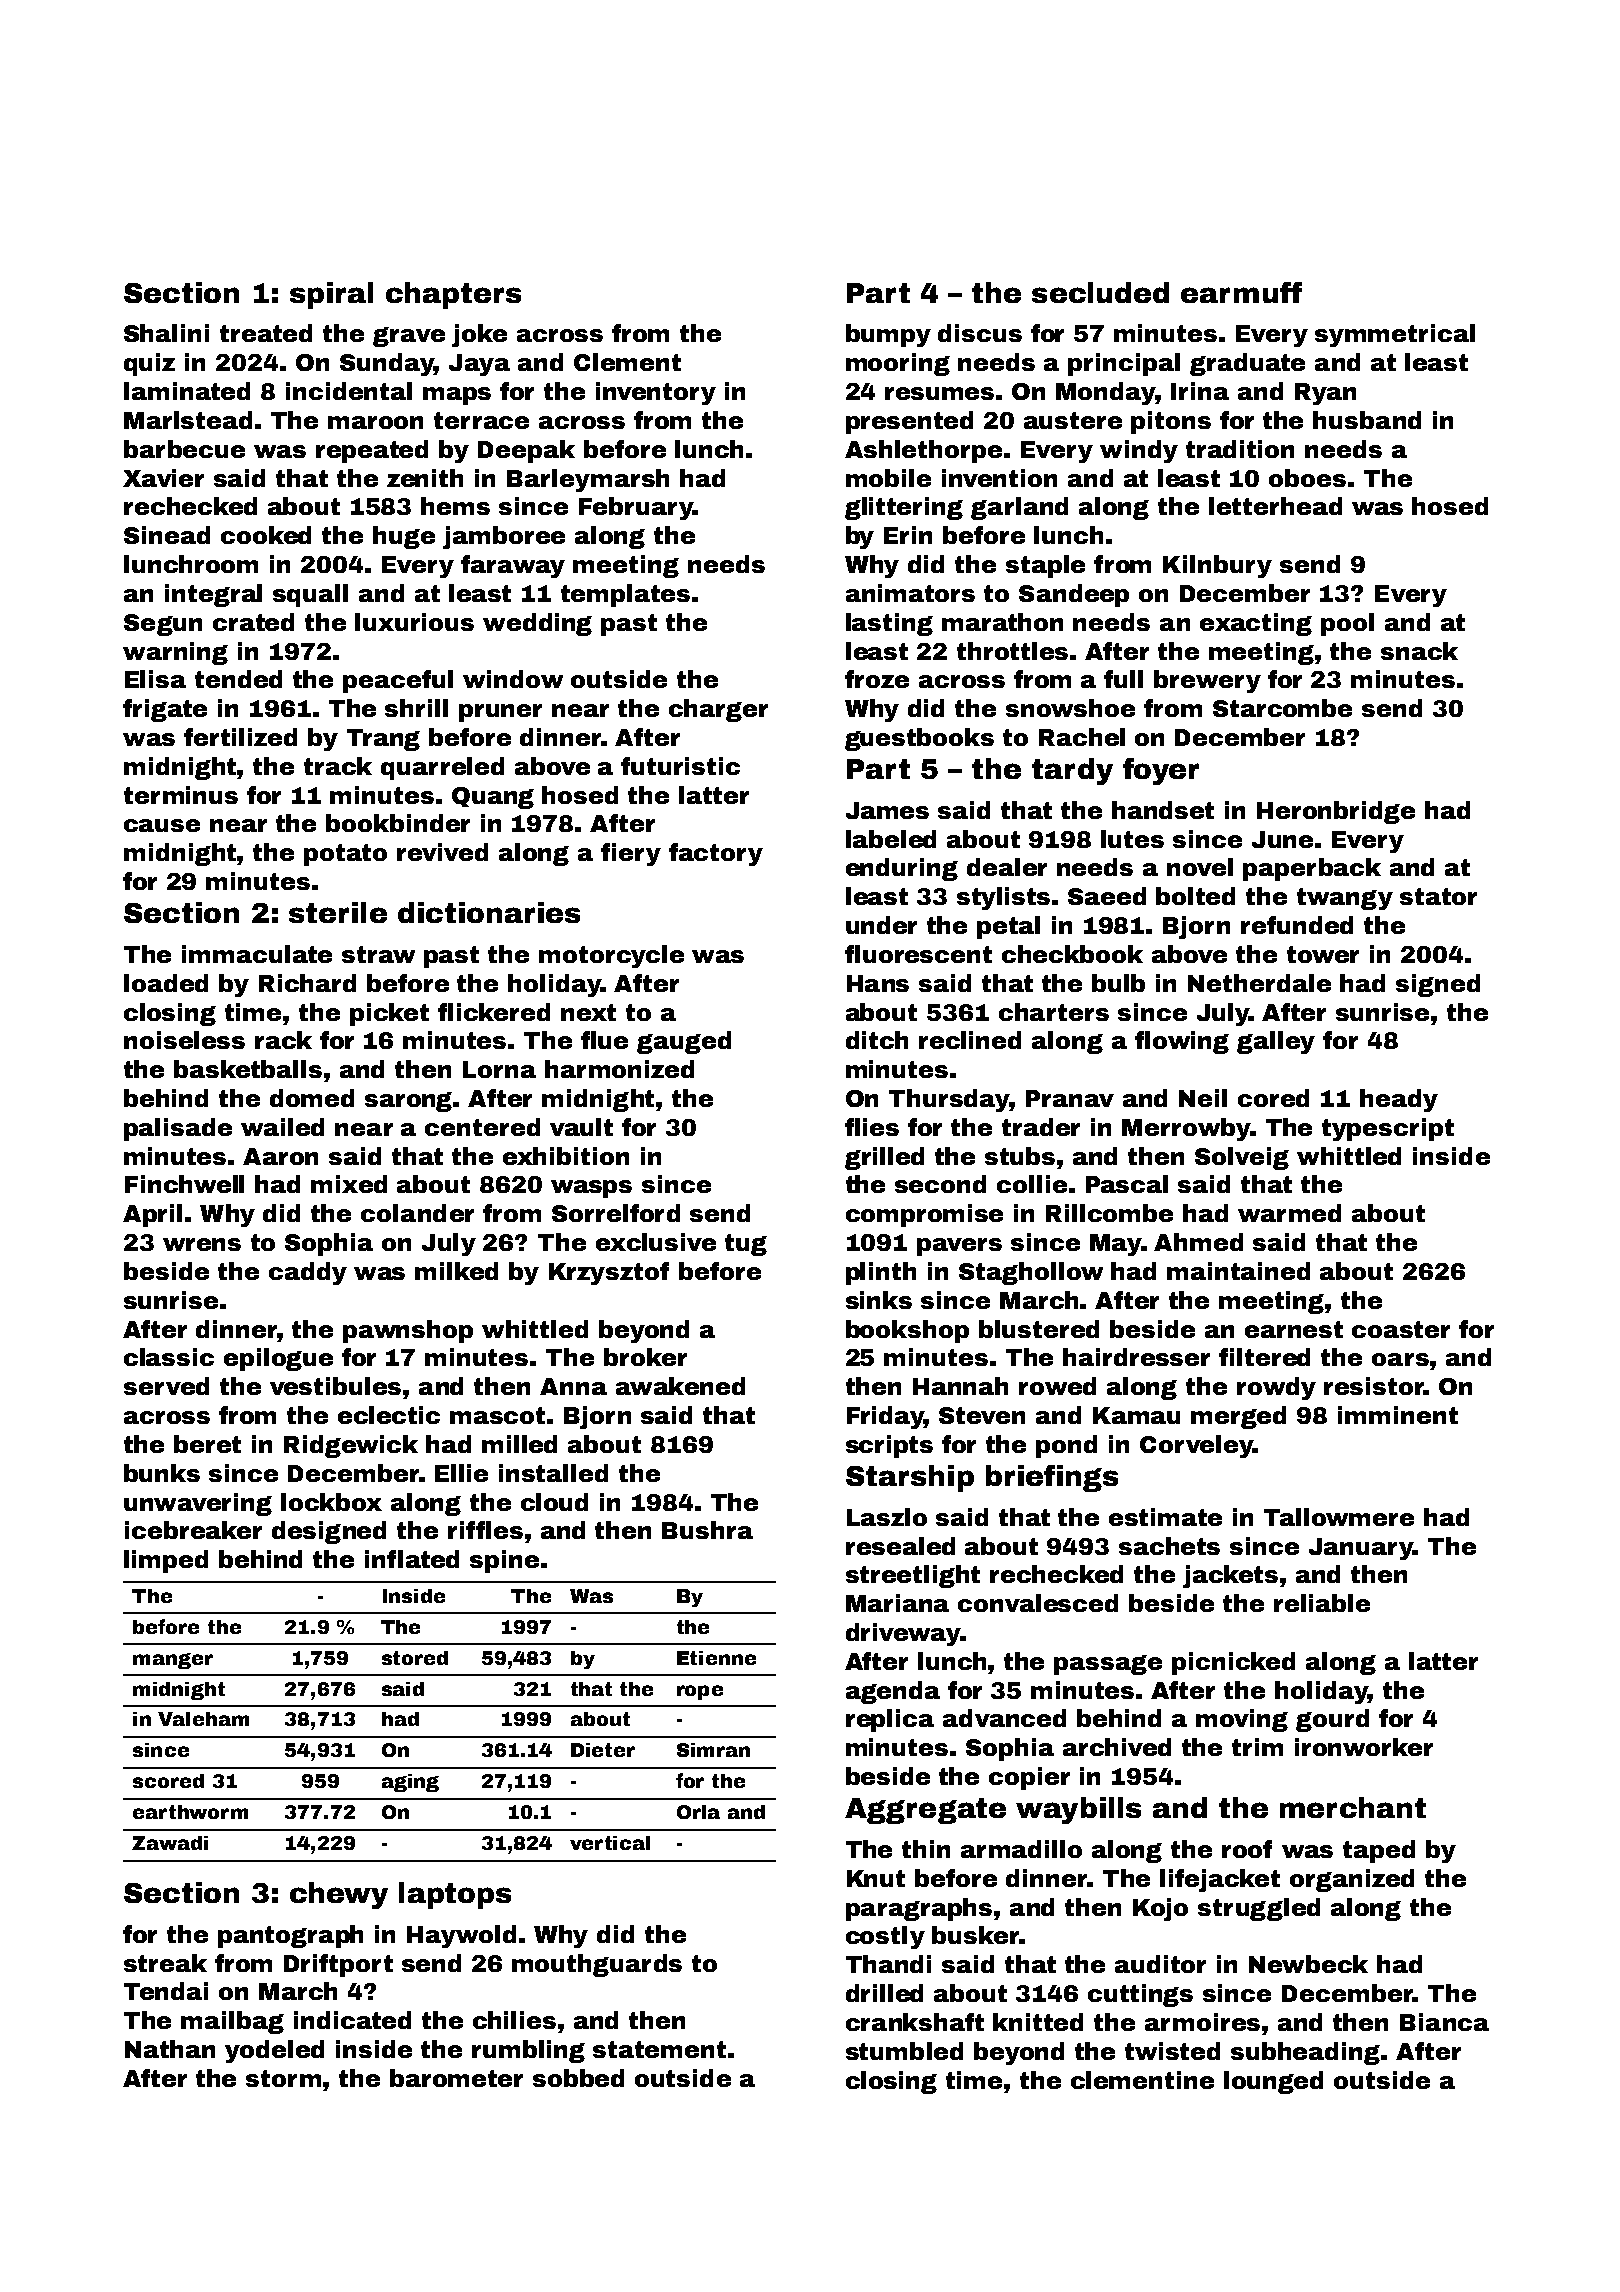 The image size is (1620, 2292). I want to click on convalesced, so click(1038, 1603).
